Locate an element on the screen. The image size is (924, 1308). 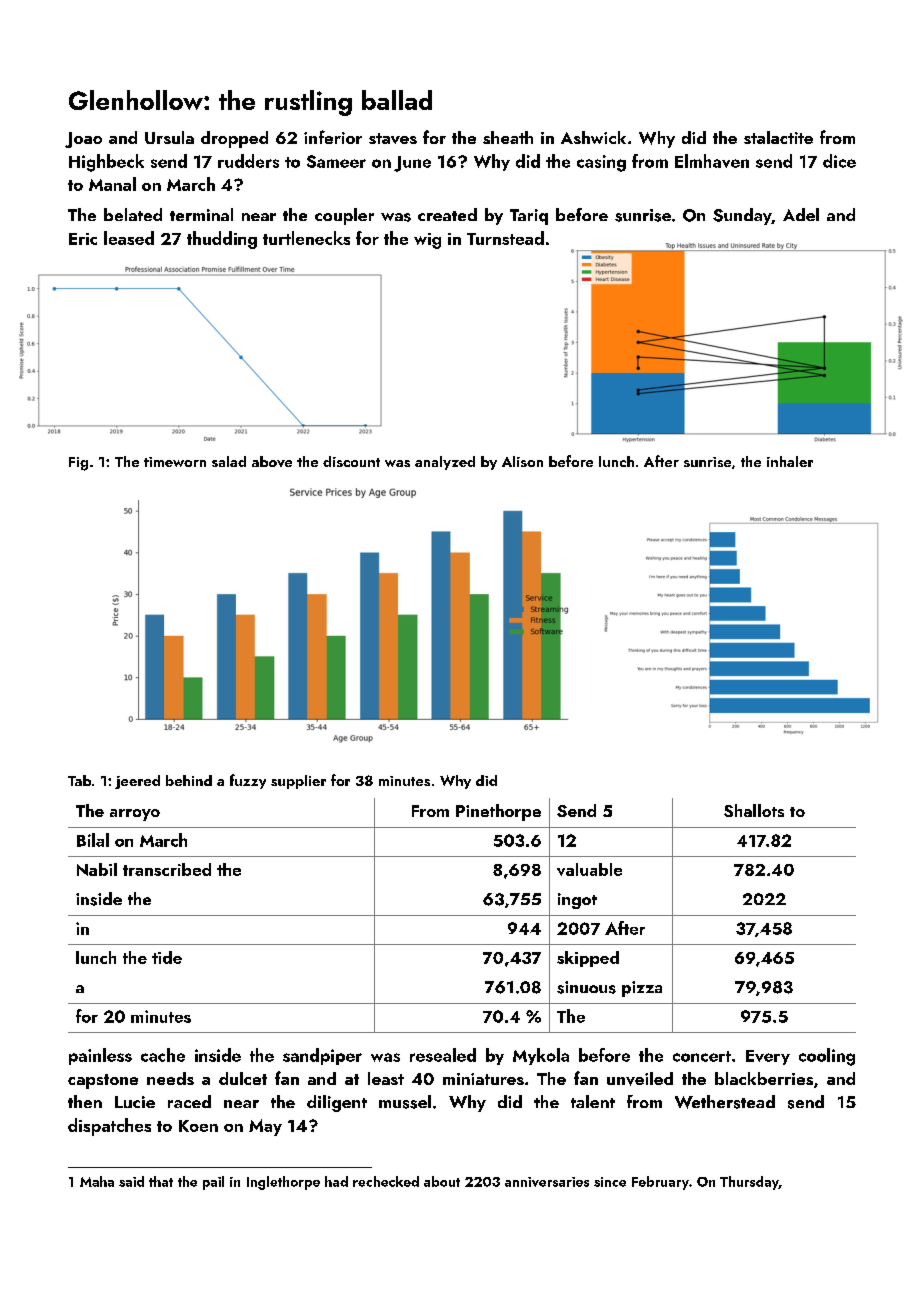
thudding is located at coordinates (222, 240).
